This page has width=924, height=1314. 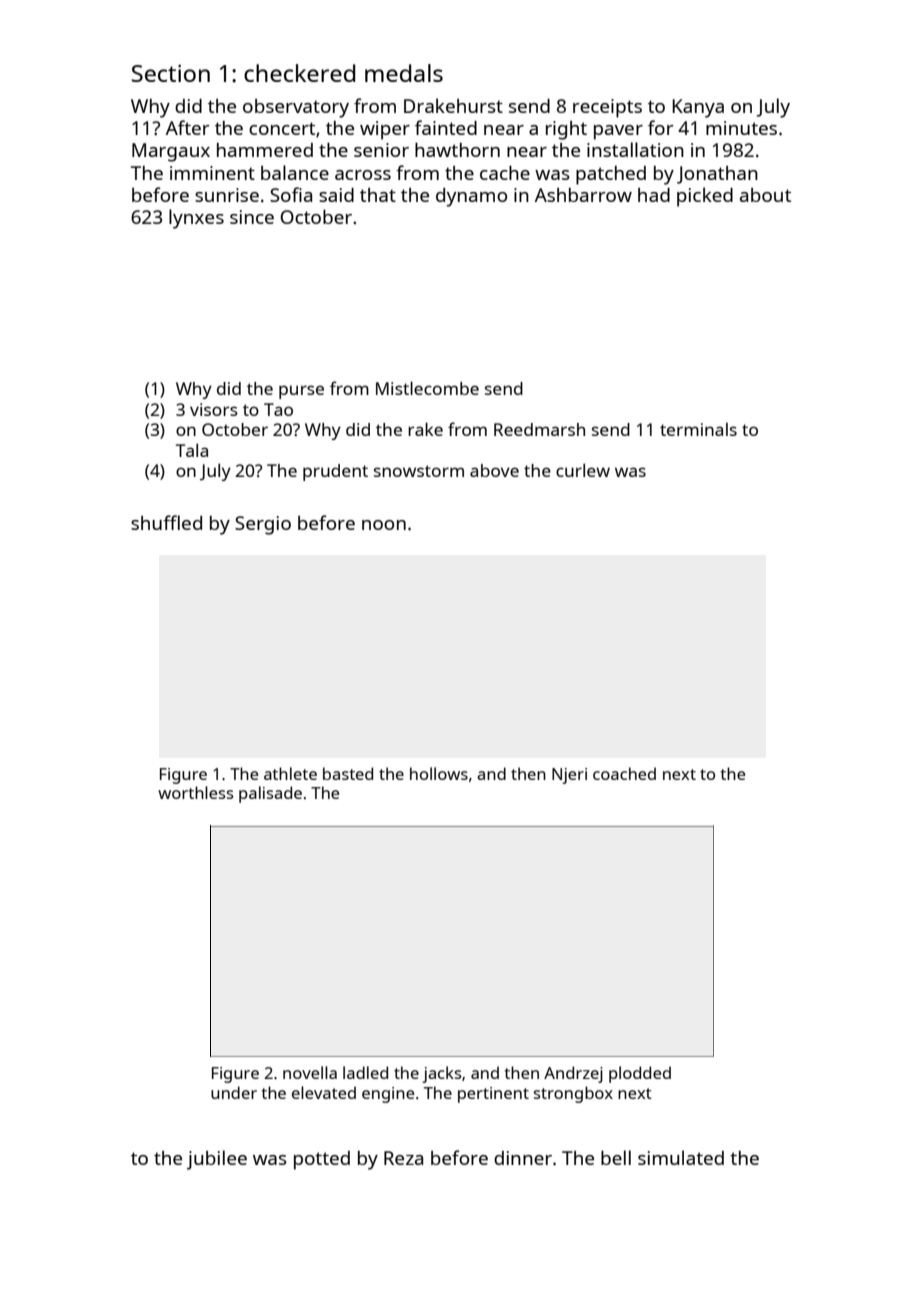 I want to click on curlew, so click(x=583, y=470).
